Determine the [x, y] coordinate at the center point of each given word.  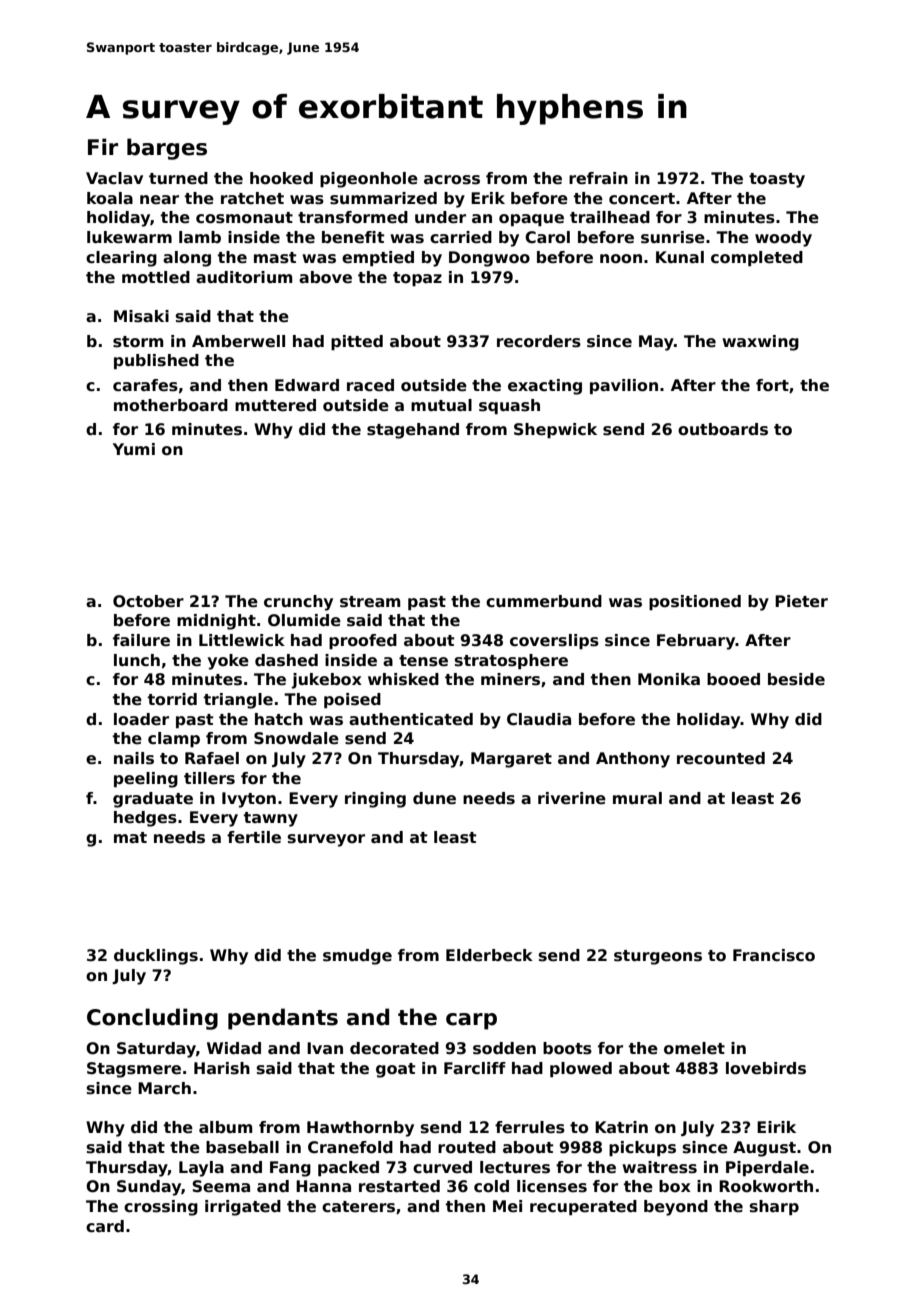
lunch [137, 660]
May [656, 343]
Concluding [152, 1019]
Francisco [774, 955]
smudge [357, 957]
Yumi [134, 449]
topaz [417, 279]
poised [352, 700]
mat [130, 837]
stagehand [413, 431]
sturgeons [658, 957]
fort [772, 385]
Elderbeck [489, 955]
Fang [290, 1169]
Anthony [633, 760]
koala [110, 198]
